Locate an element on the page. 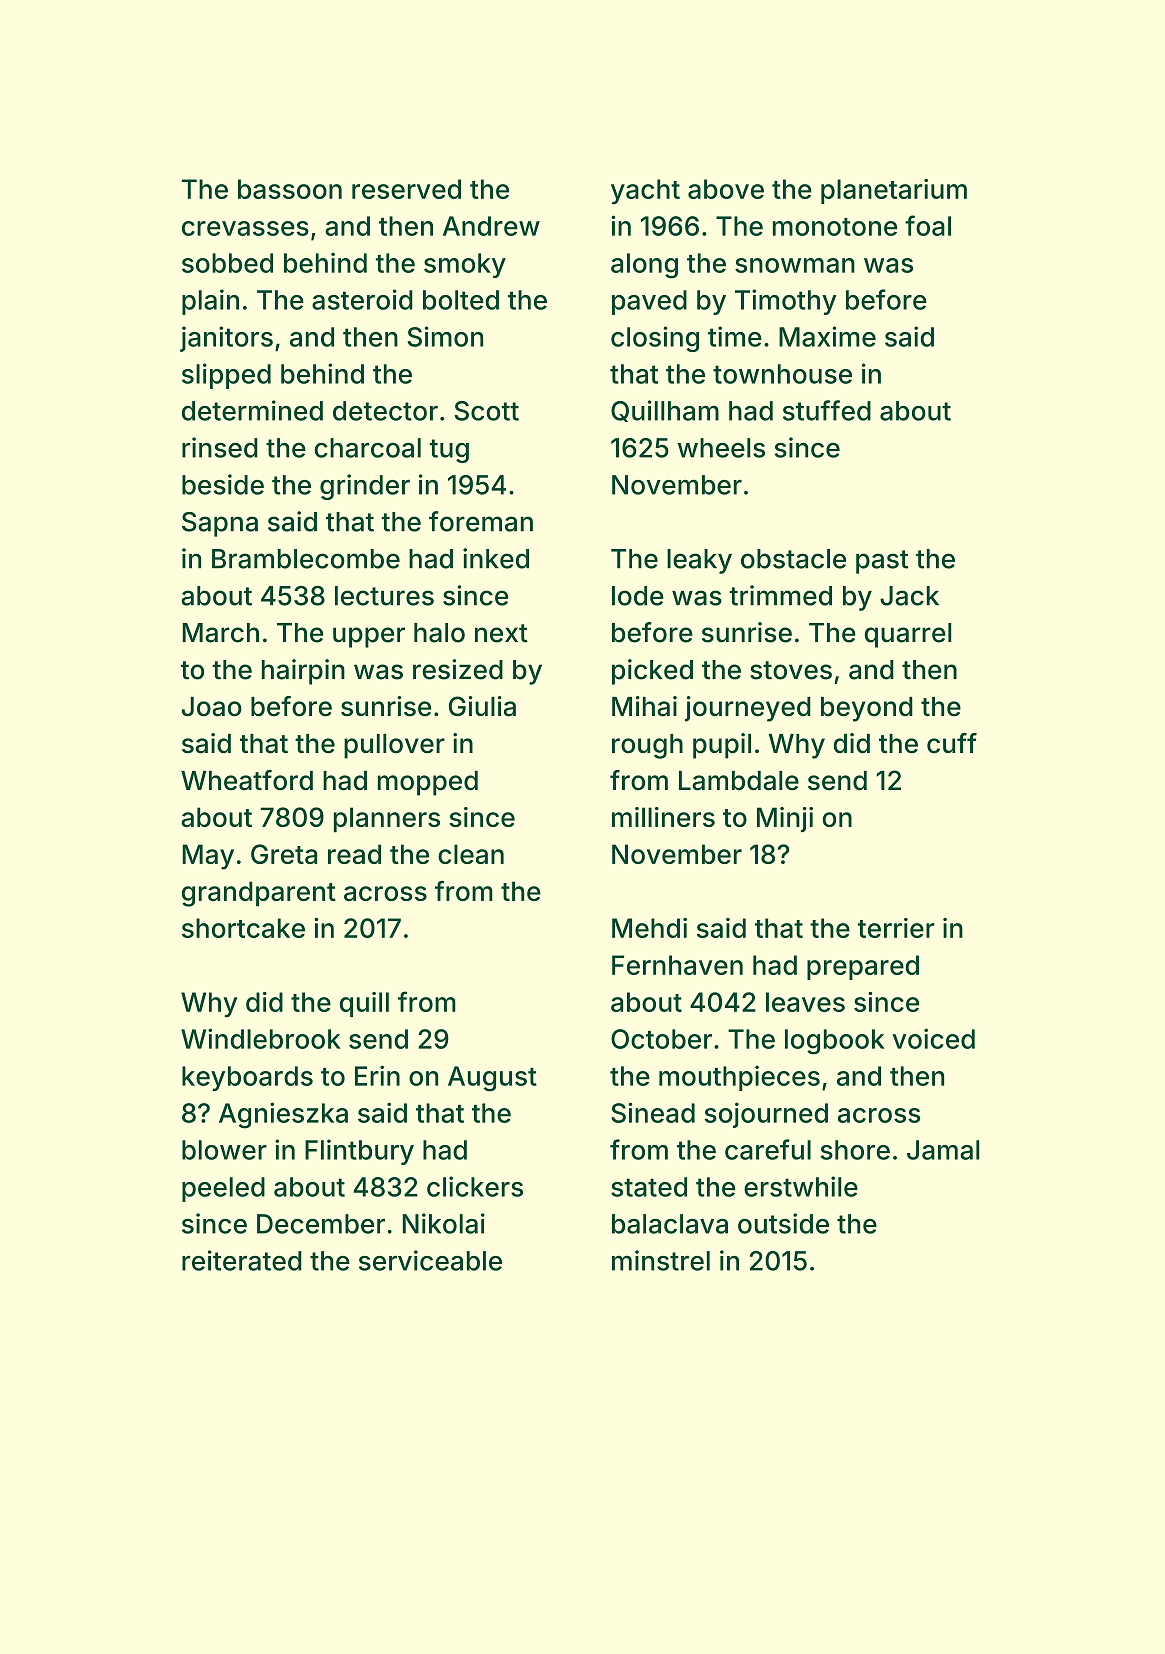  Maxime is located at coordinates (827, 336).
